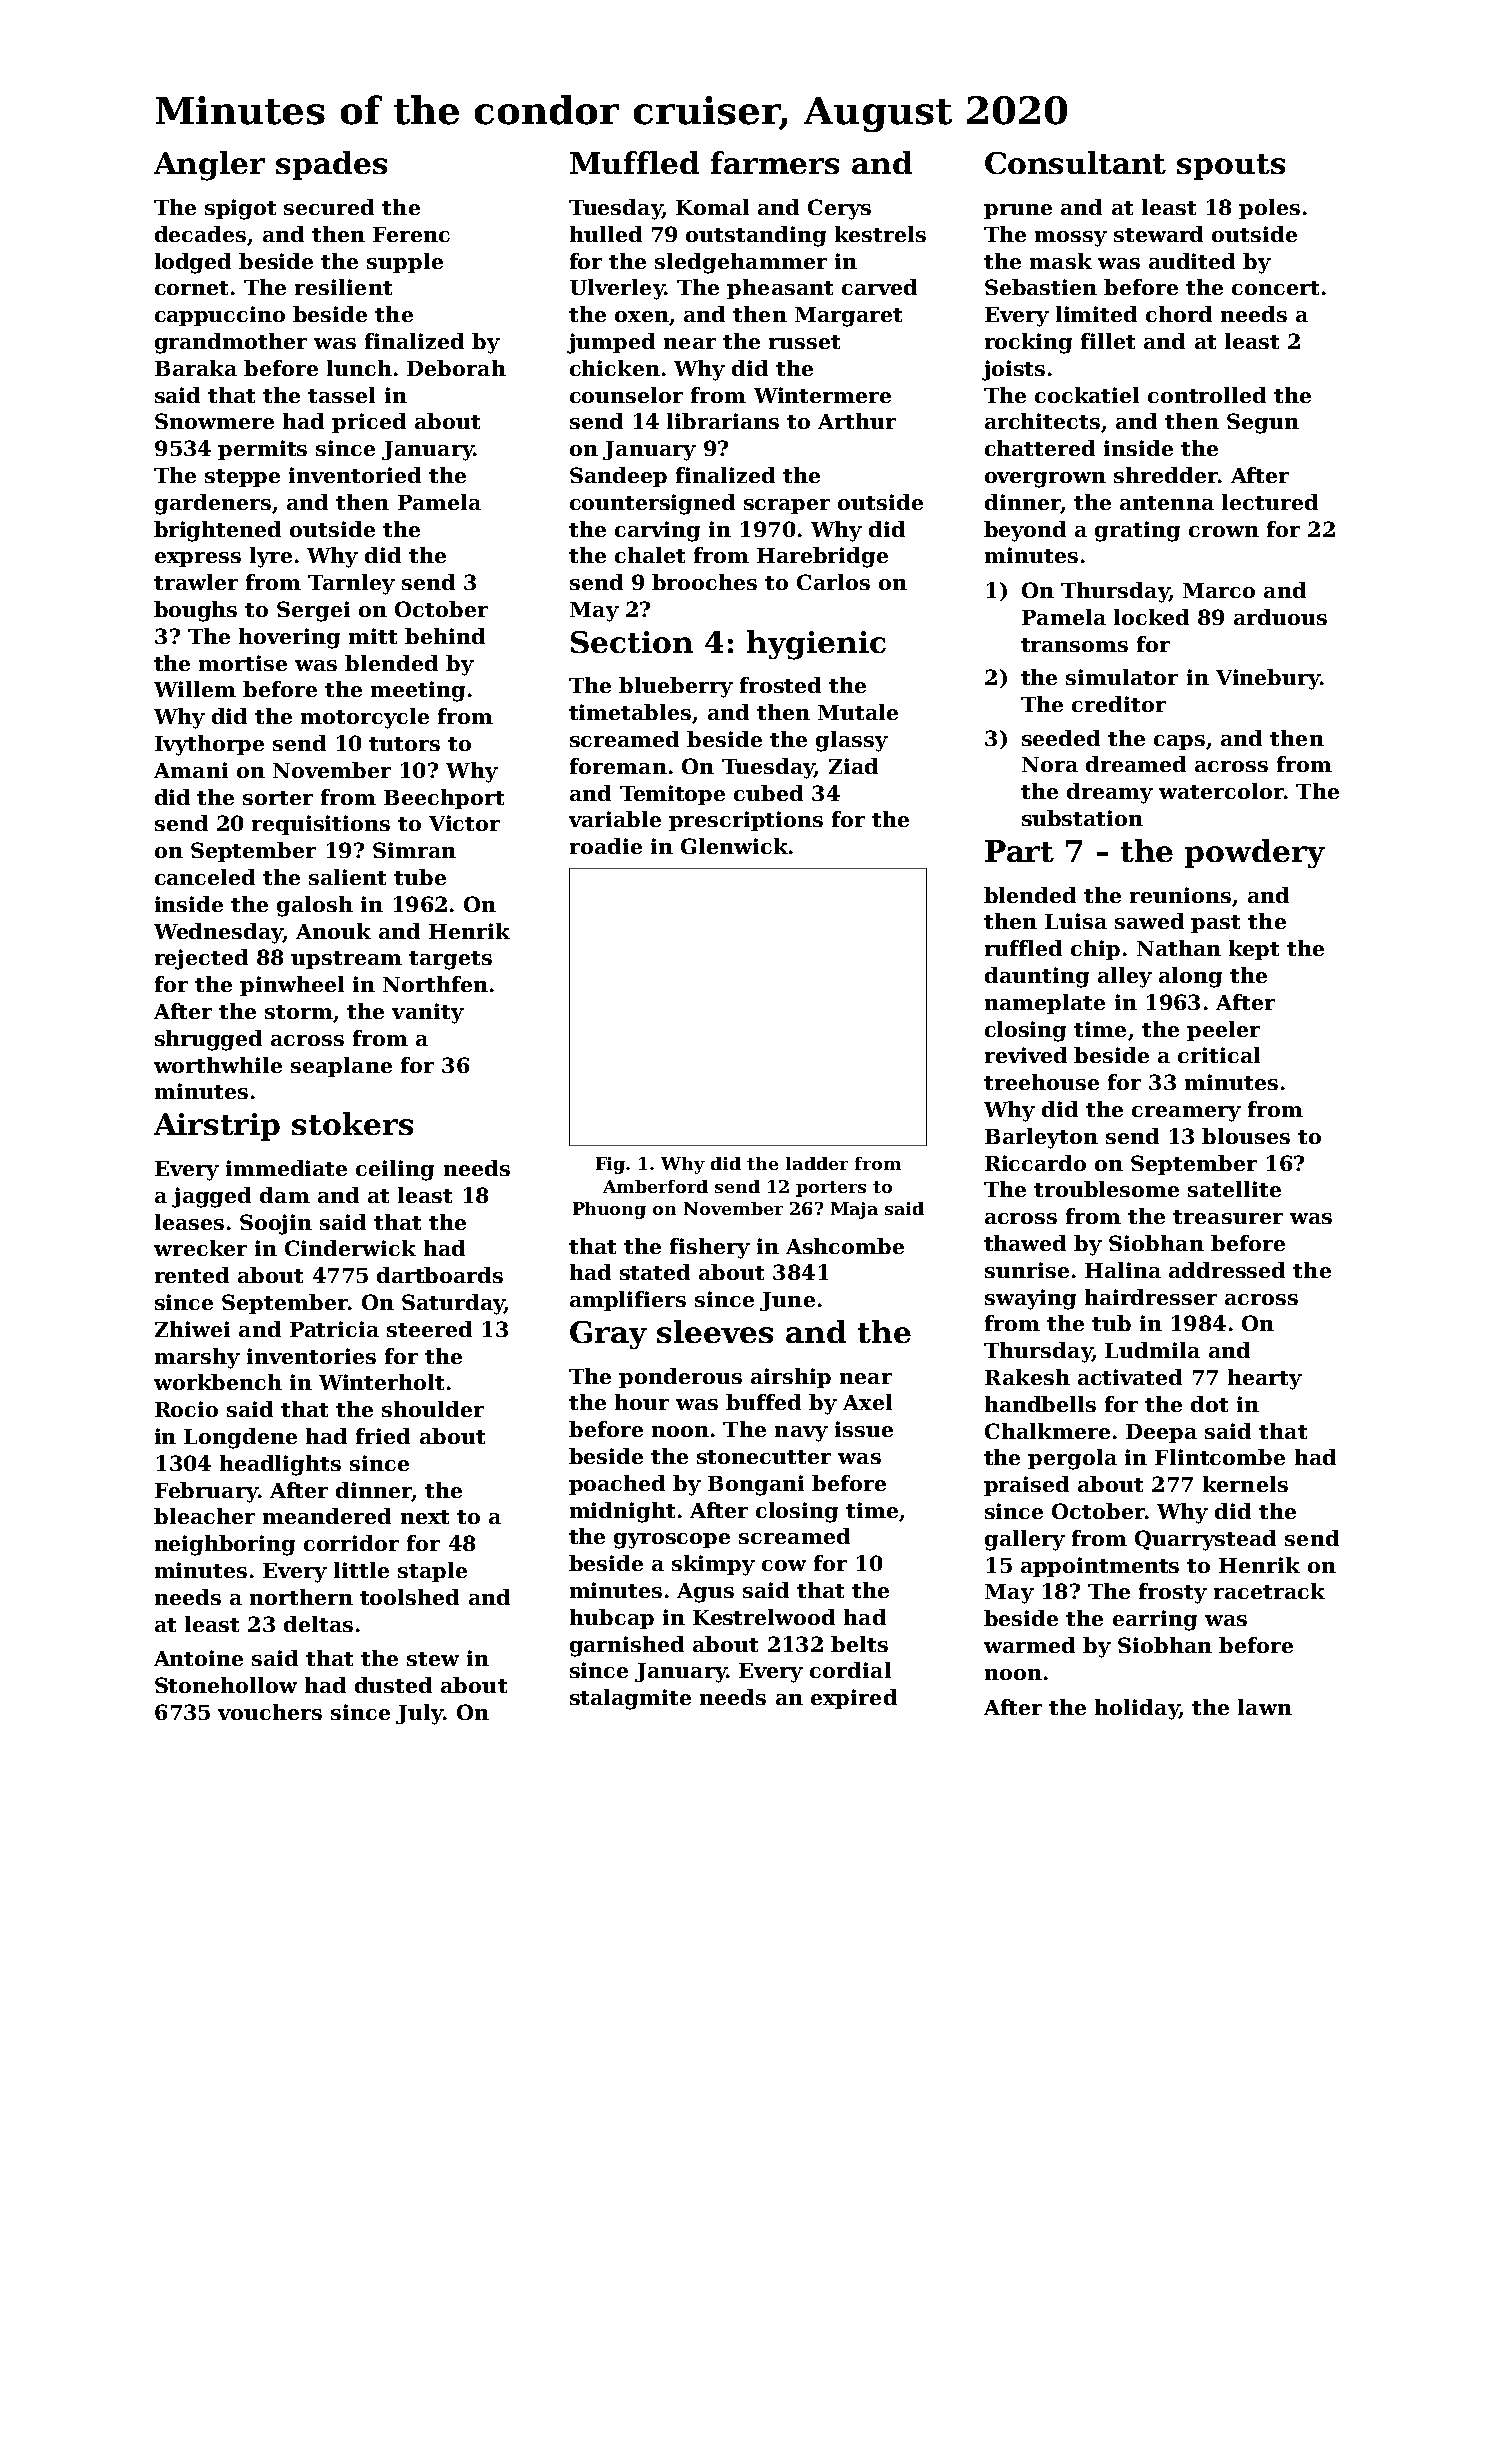 Image resolution: width=1496 pixels, height=2464 pixels. I want to click on lawn, so click(1265, 1707).
